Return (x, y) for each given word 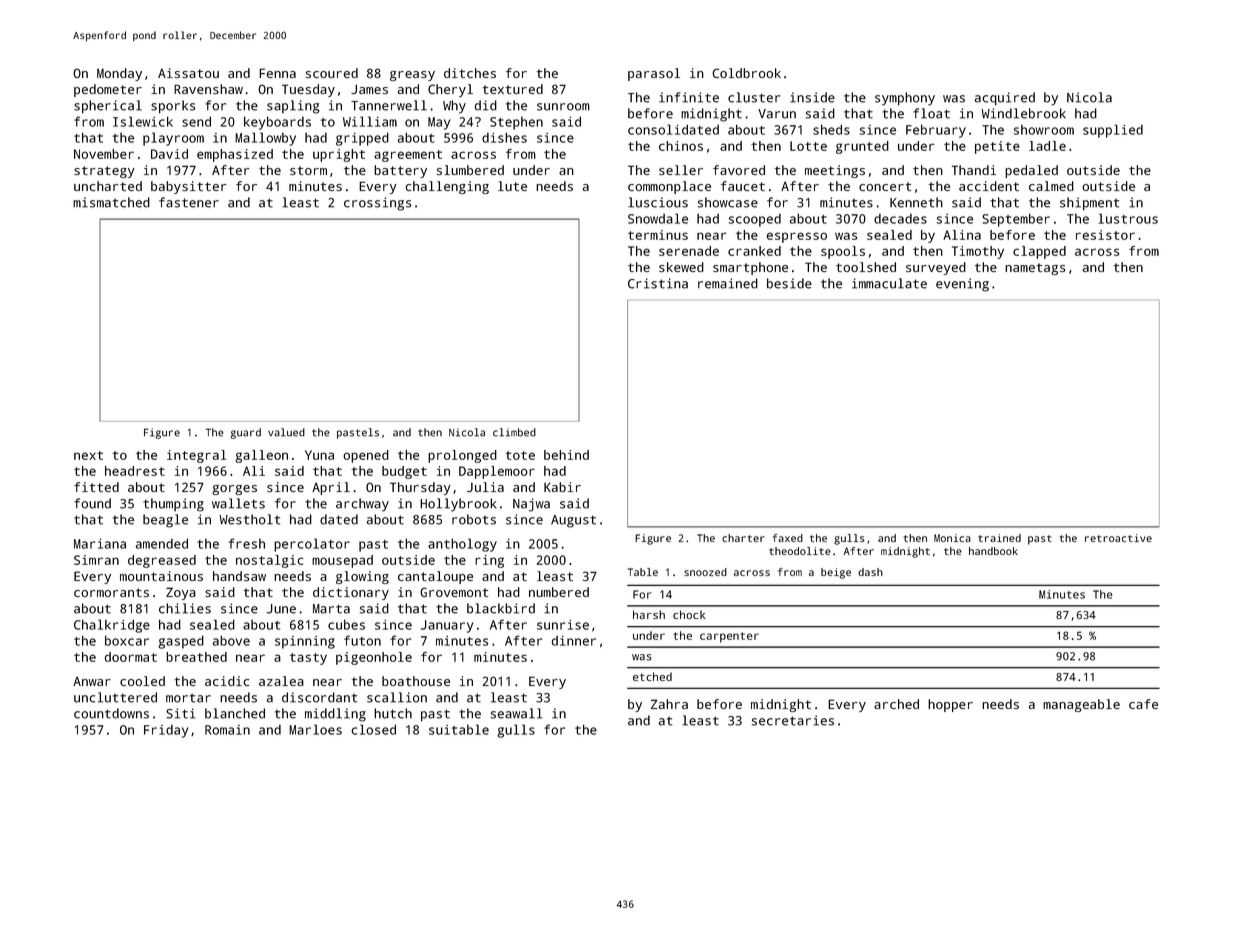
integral (197, 456)
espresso (796, 237)
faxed (787, 538)
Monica (952, 538)
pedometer (108, 90)
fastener (189, 202)
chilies (185, 608)
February (936, 131)
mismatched (111, 202)
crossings (377, 204)
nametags (1035, 269)
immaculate (889, 283)
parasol (654, 74)
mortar (188, 698)
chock (689, 614)
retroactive (1118, 538)
